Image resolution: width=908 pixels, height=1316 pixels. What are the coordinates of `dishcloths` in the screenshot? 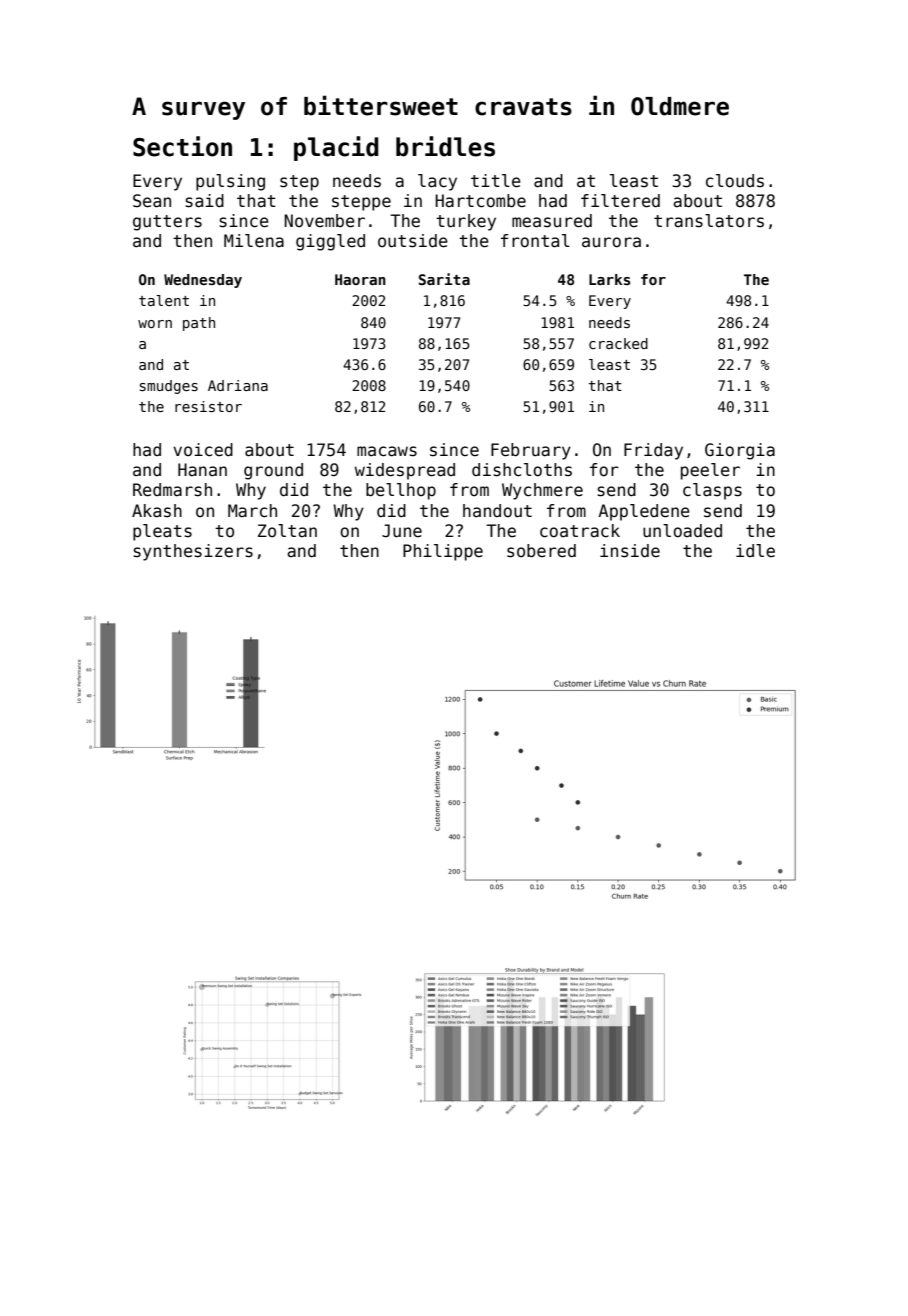 It's located at (522, 470).
